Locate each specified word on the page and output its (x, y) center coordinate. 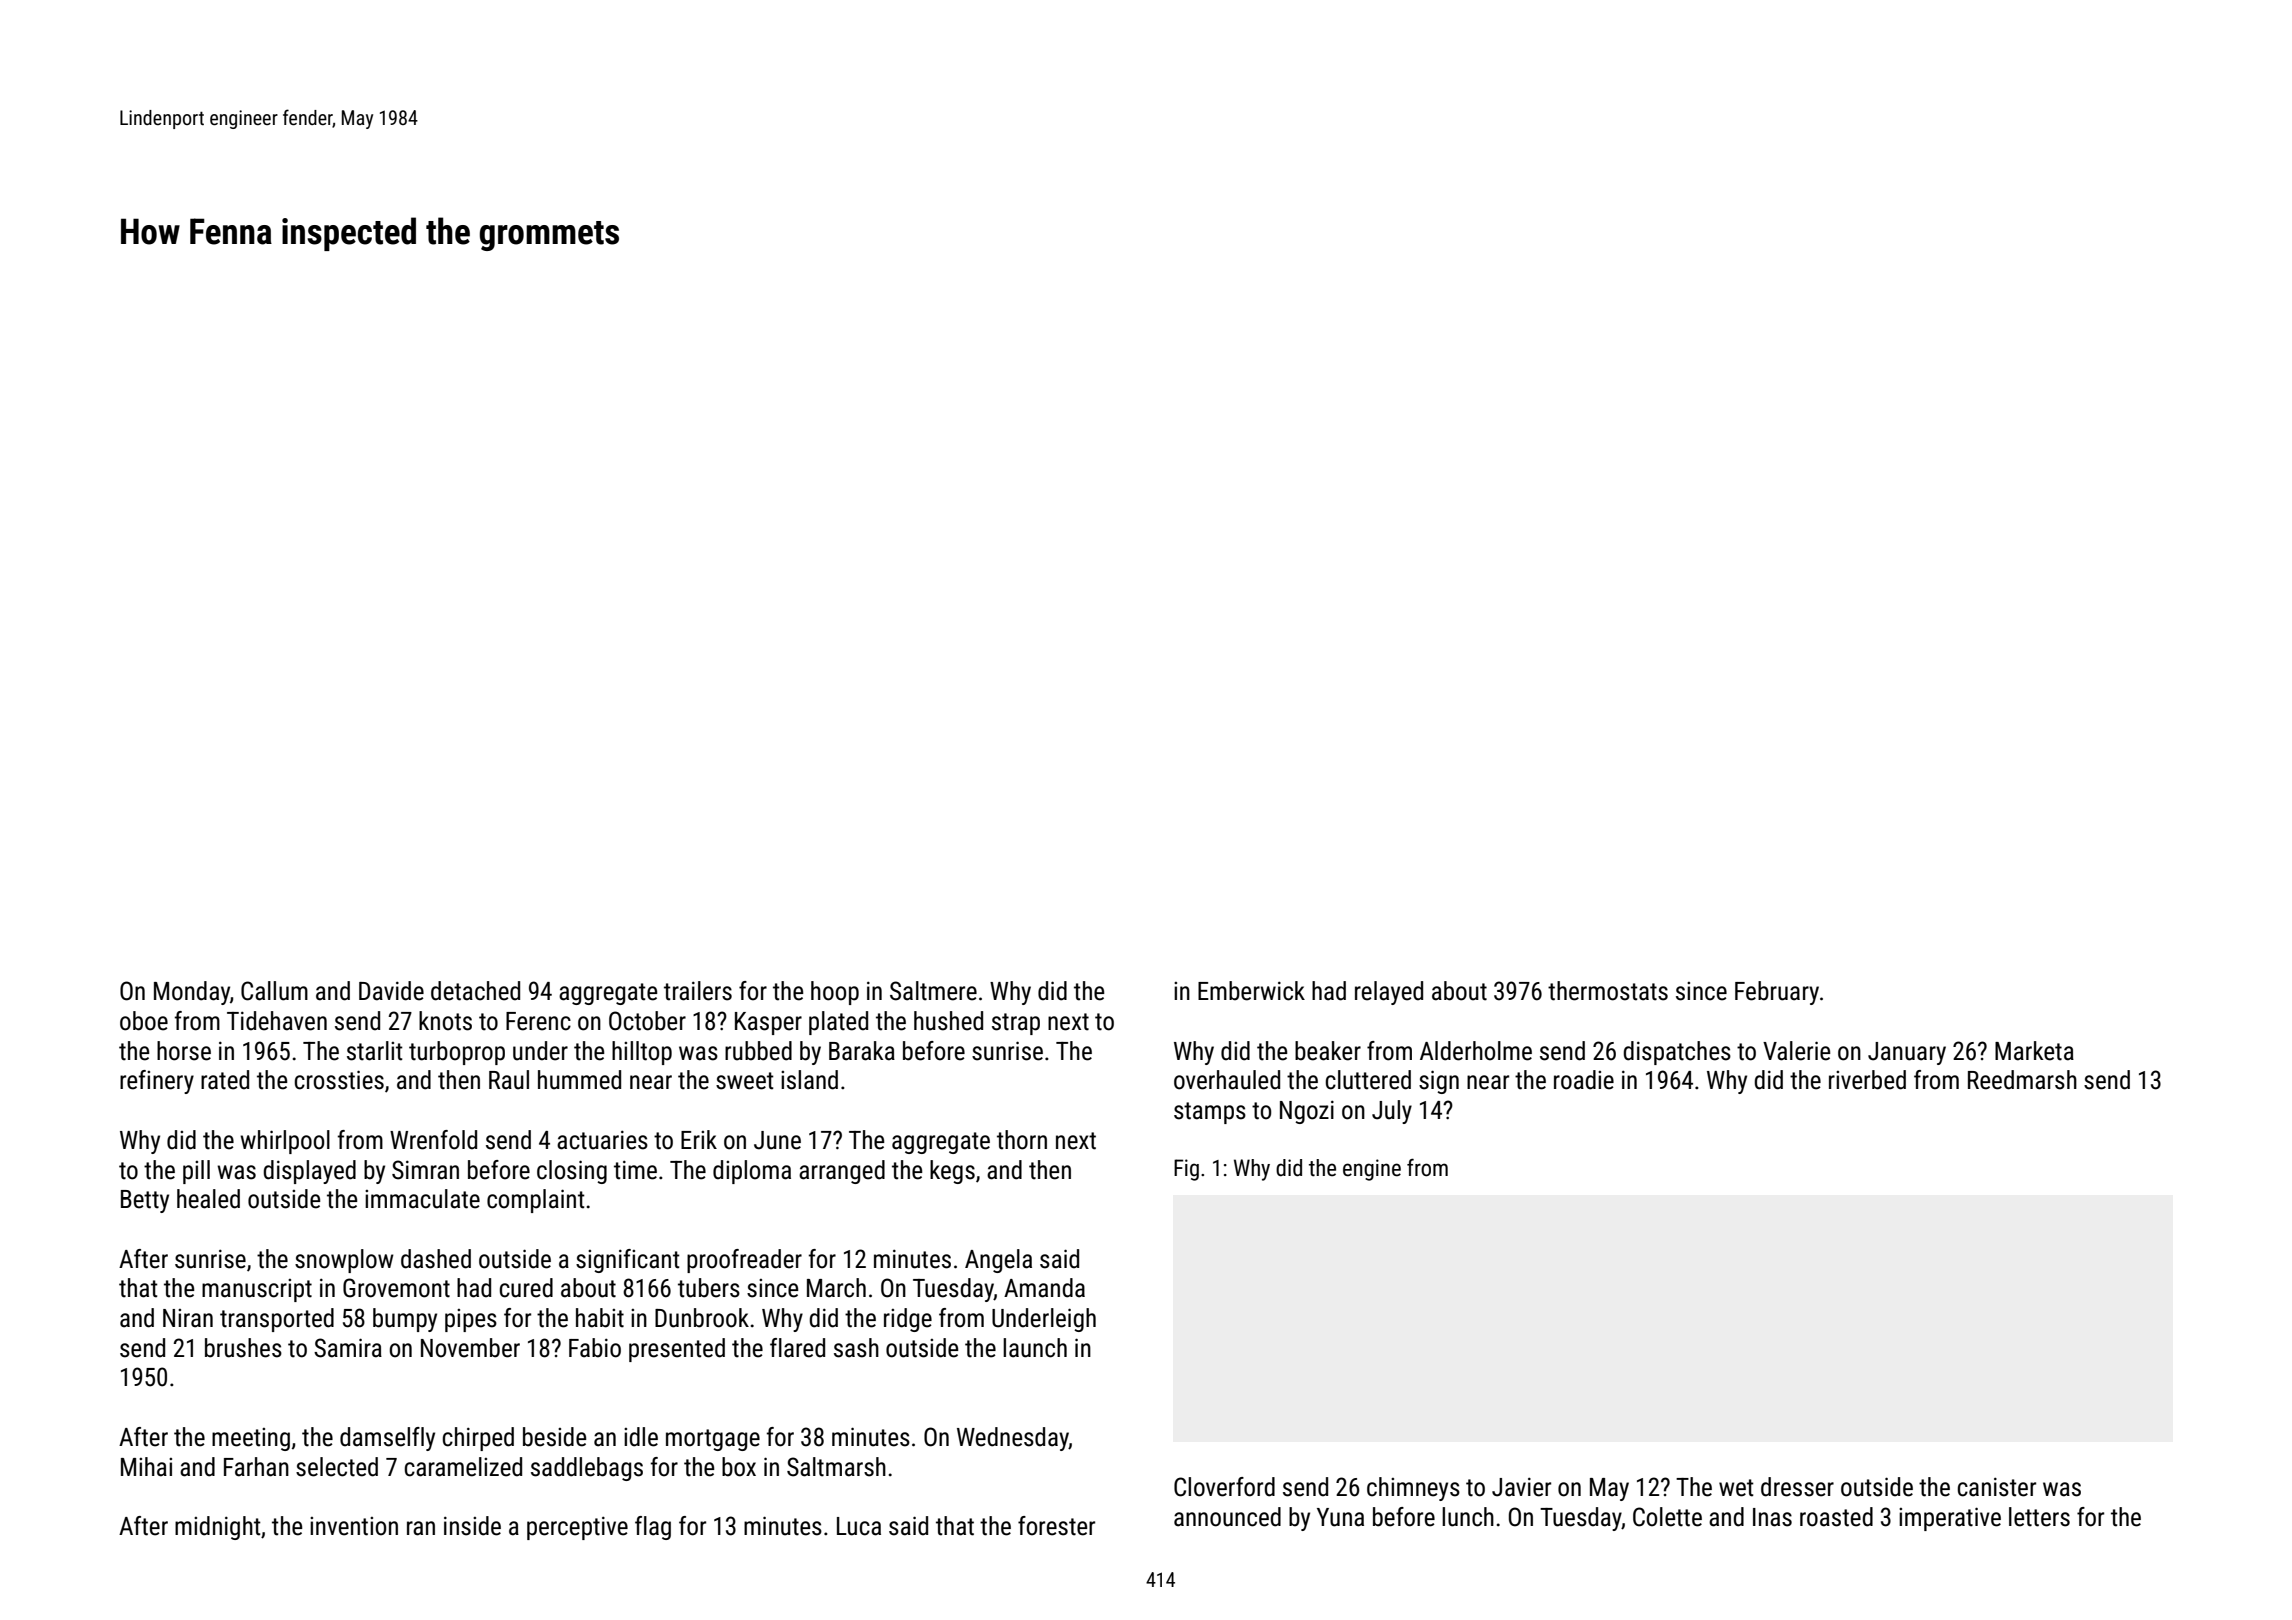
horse (184, 1051)
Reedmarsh (2022, 1080)
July (1392, 1112)
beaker (1328, 1051)
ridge (908, 1320)
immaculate (422, 1199)
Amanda (1044, 1288)
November (470, 1348)
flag (653, 1528)
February (1777, 993)
